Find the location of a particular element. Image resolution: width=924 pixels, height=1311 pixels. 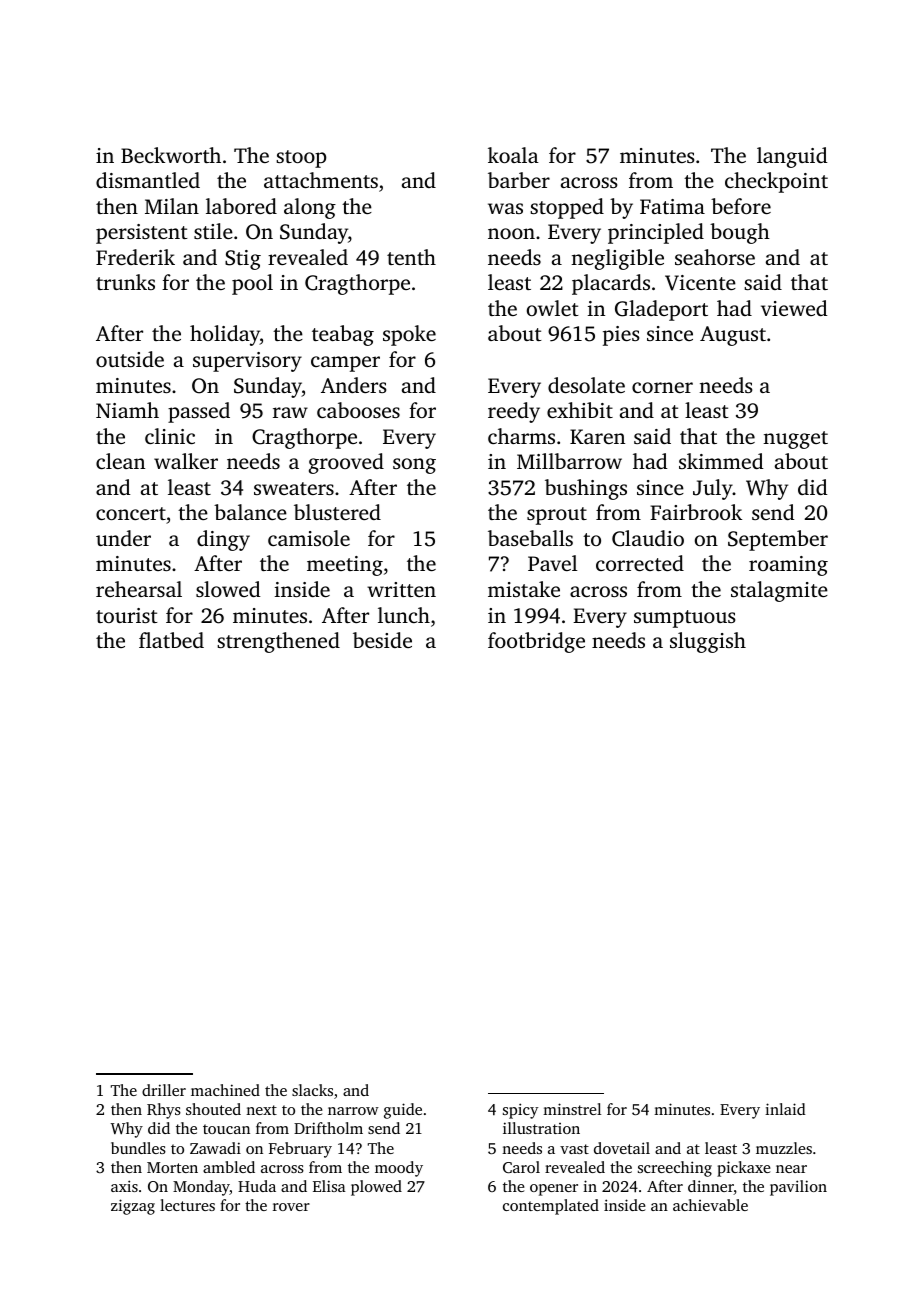

along is located at coordinates (310, 208).
